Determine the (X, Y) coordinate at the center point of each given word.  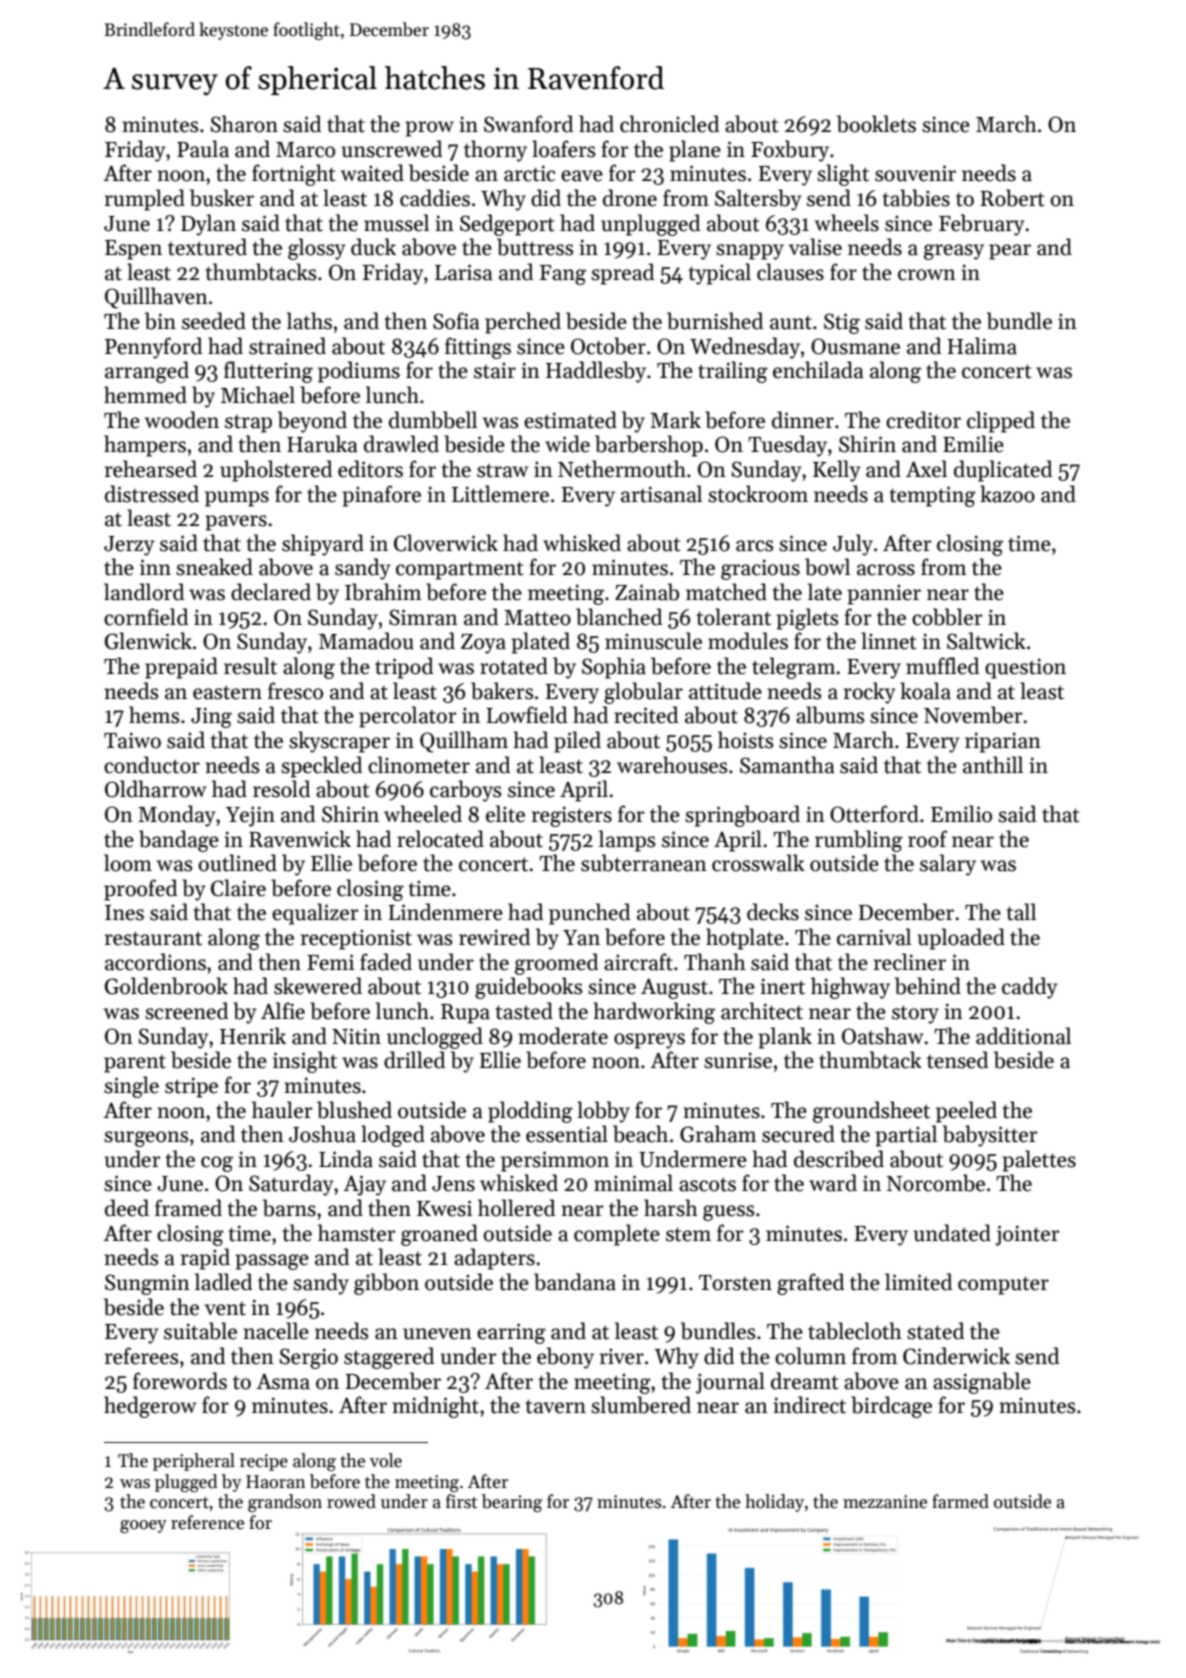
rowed (351, 1501)
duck (373, 247)
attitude (725, 691)
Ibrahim (383, 592)
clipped (1001, 422)
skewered (318, 986)
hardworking (654, 1013)
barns (289, 1208)
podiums (359, 372)
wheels (847, 223)
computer (1003, 1285)
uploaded (961, 939)
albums (830, 715)
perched (523, 323)
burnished (715, 321)
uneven (437, 1334)
